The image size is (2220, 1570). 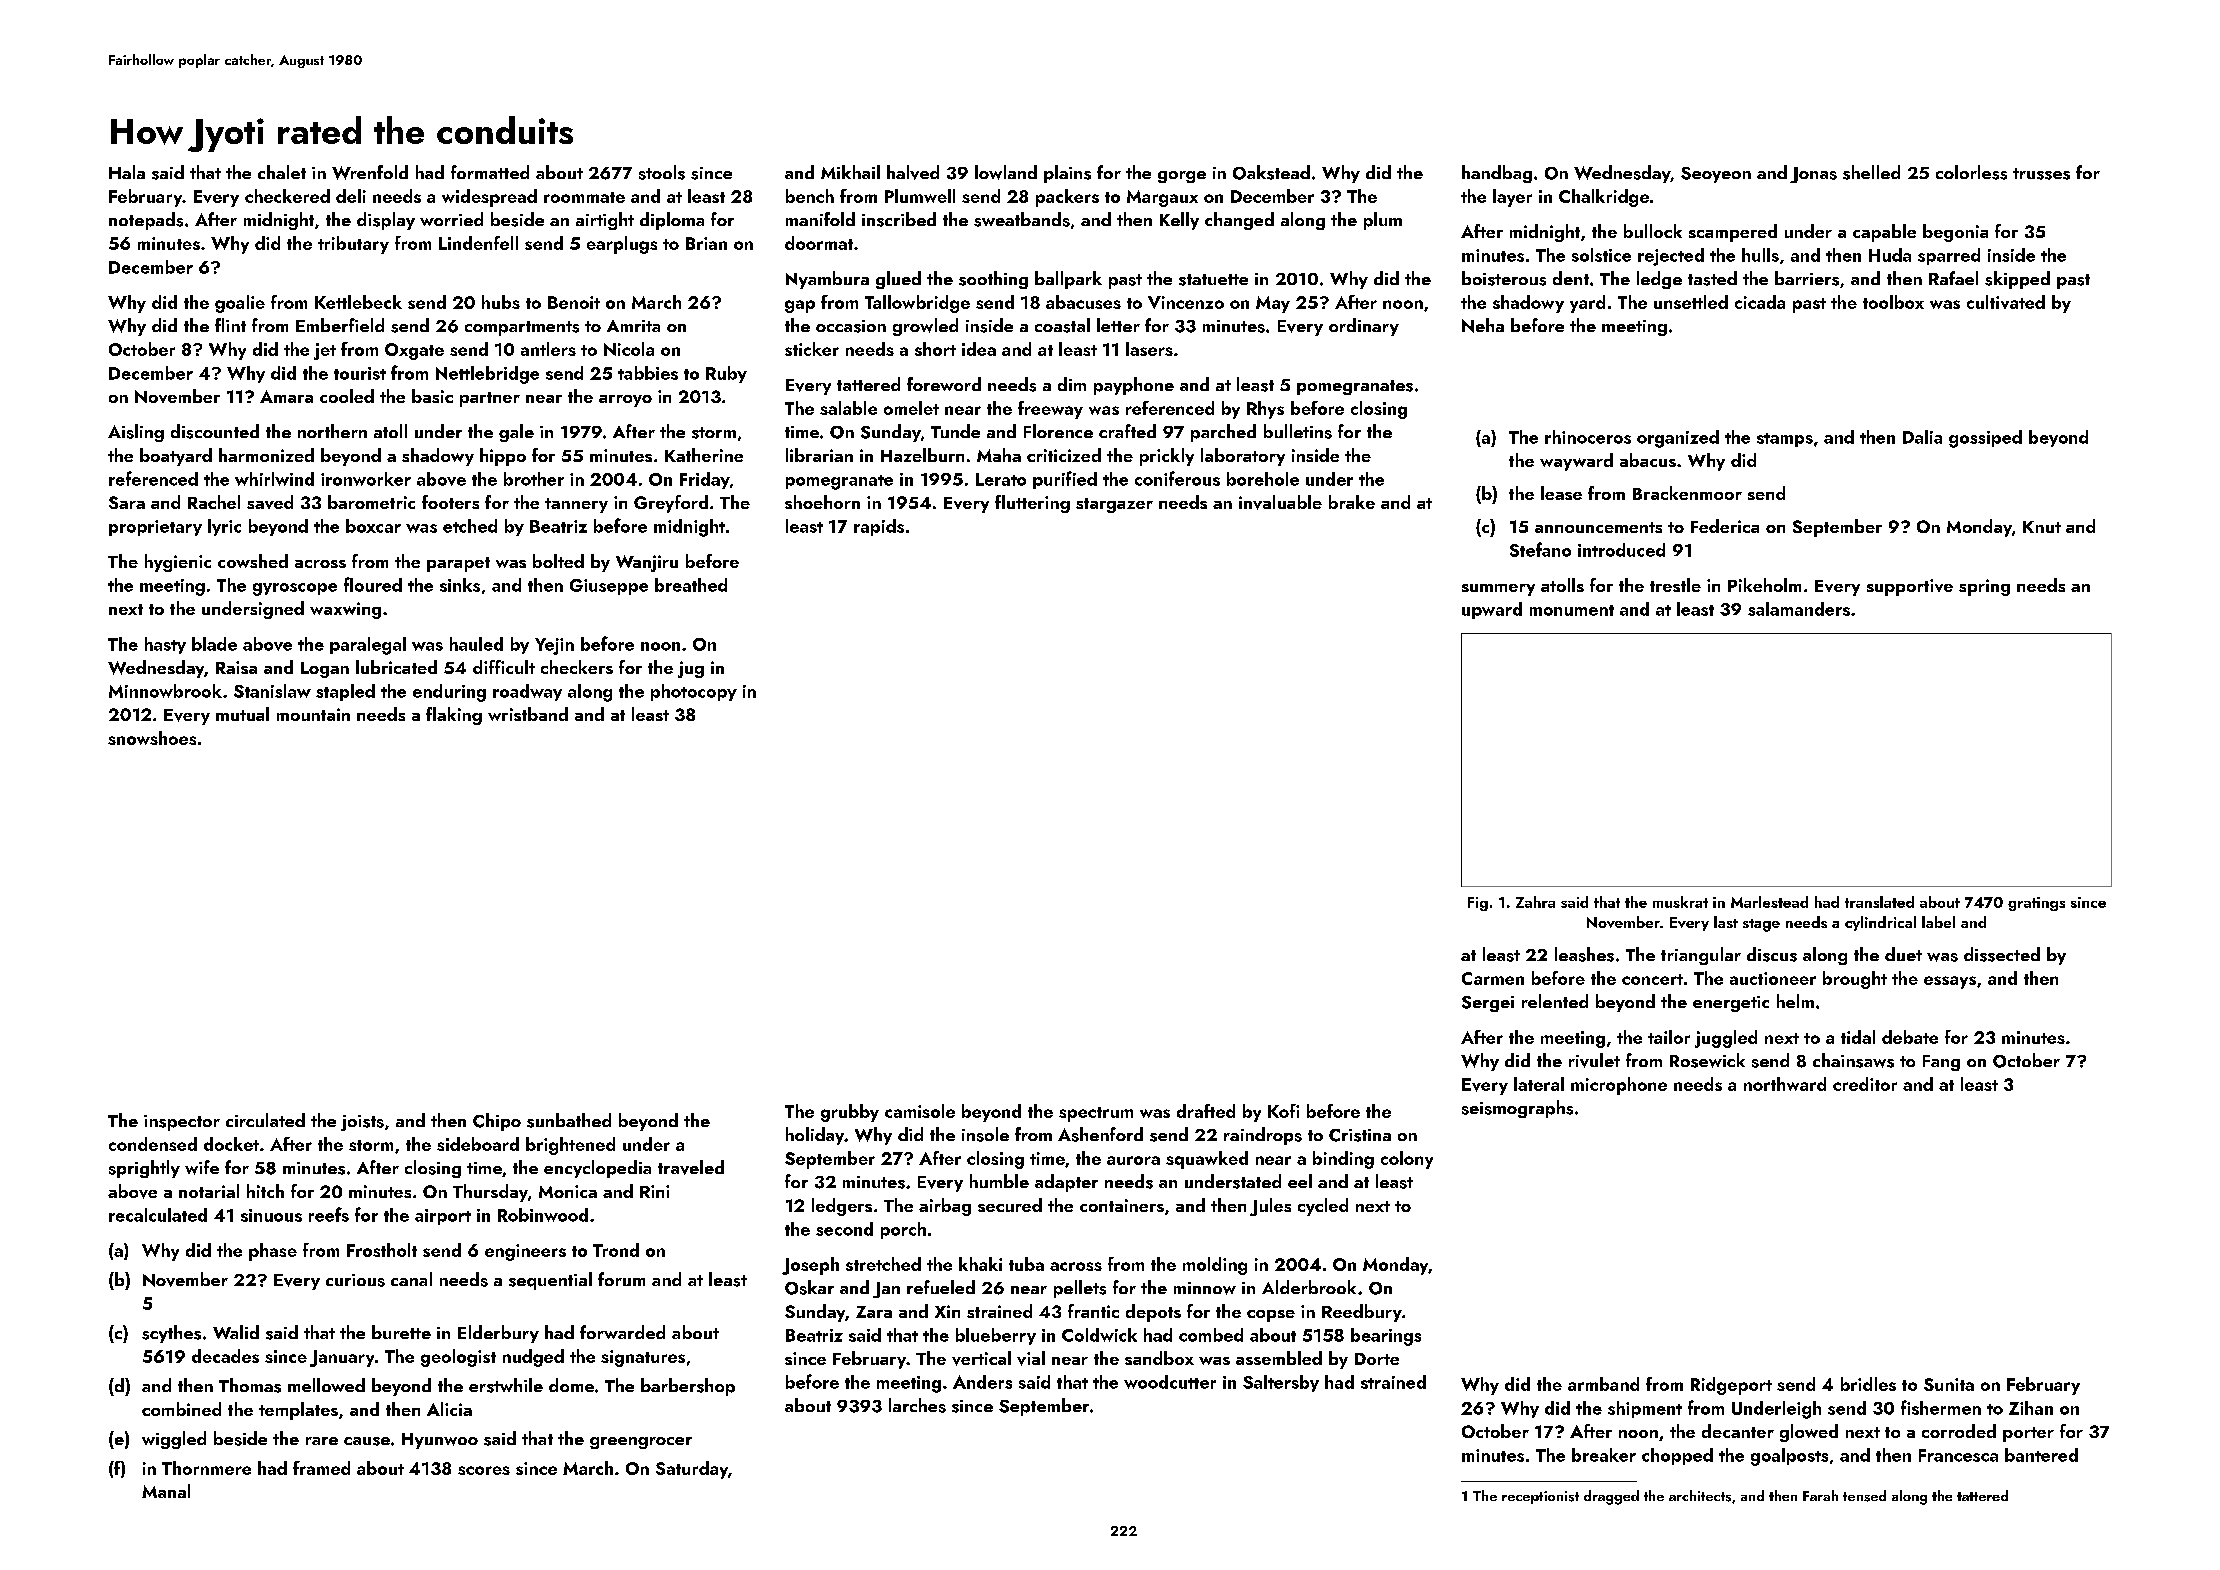 I want to click on Chipo, so click(x=497, y=1122).
